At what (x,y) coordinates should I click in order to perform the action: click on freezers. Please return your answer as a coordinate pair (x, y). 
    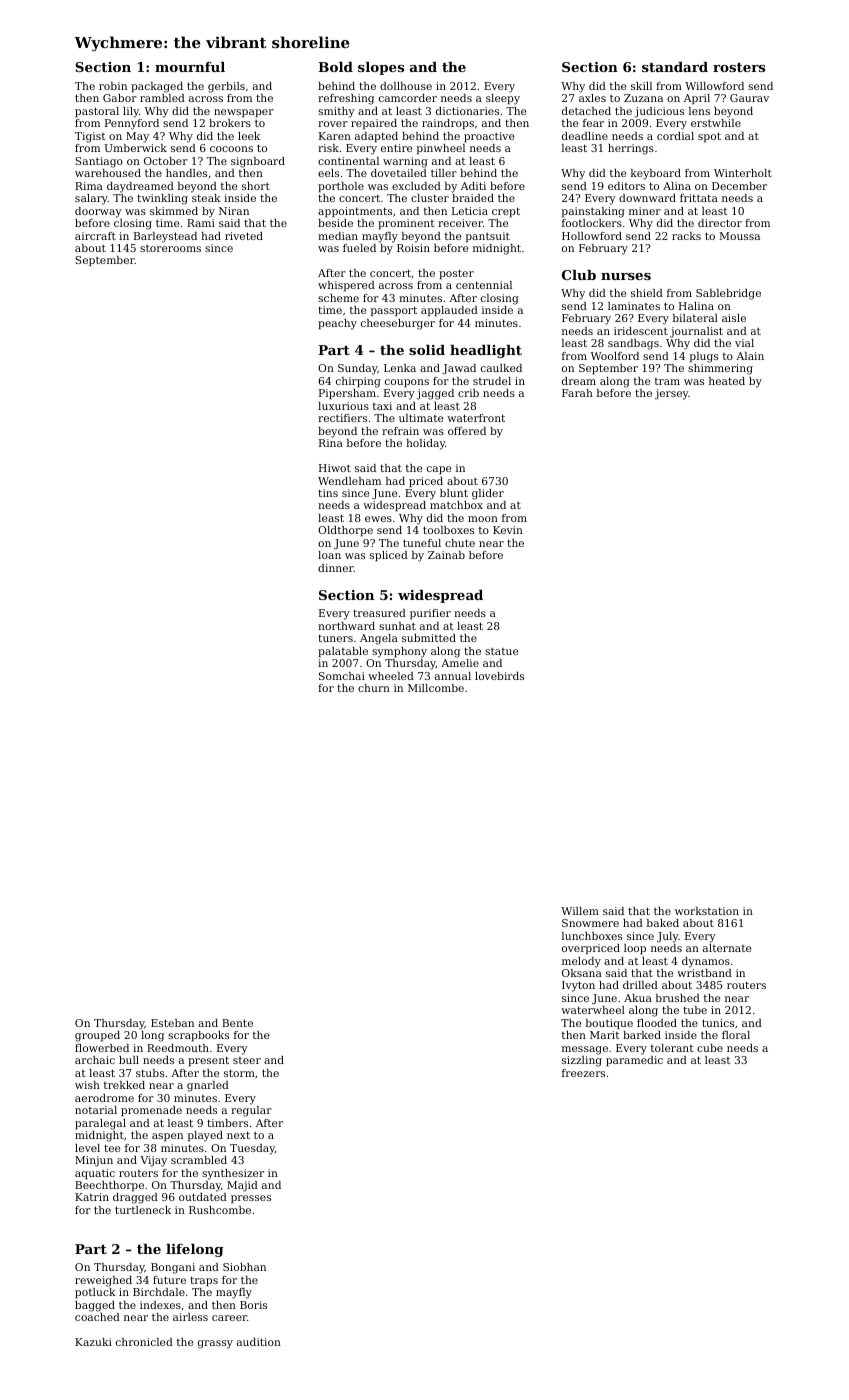
    Looking at the image, I should click on (583, 1073).
